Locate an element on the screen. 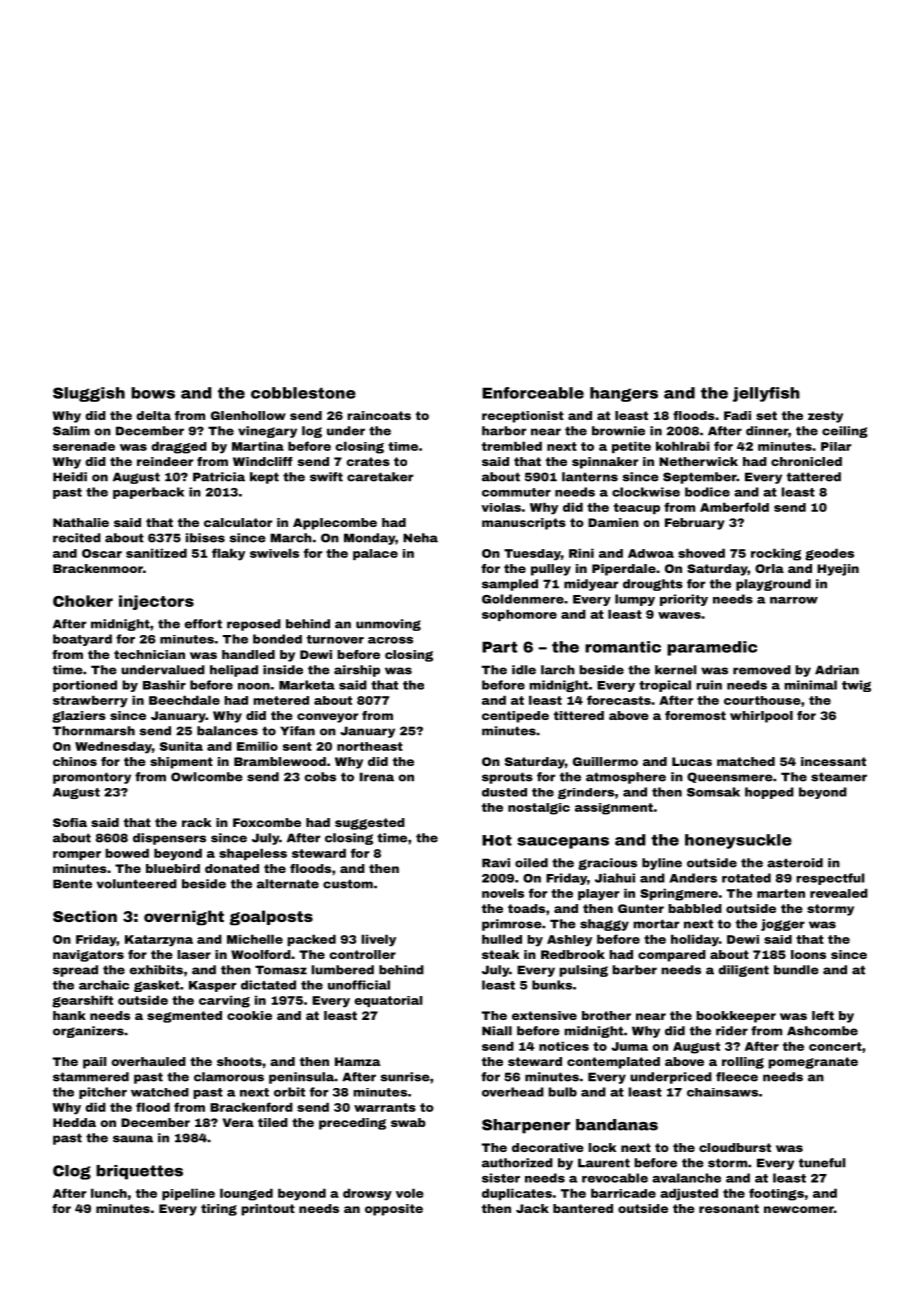 The height and width of the screenshot is (1308, 924). playground is located at coordinates (773, 585).
